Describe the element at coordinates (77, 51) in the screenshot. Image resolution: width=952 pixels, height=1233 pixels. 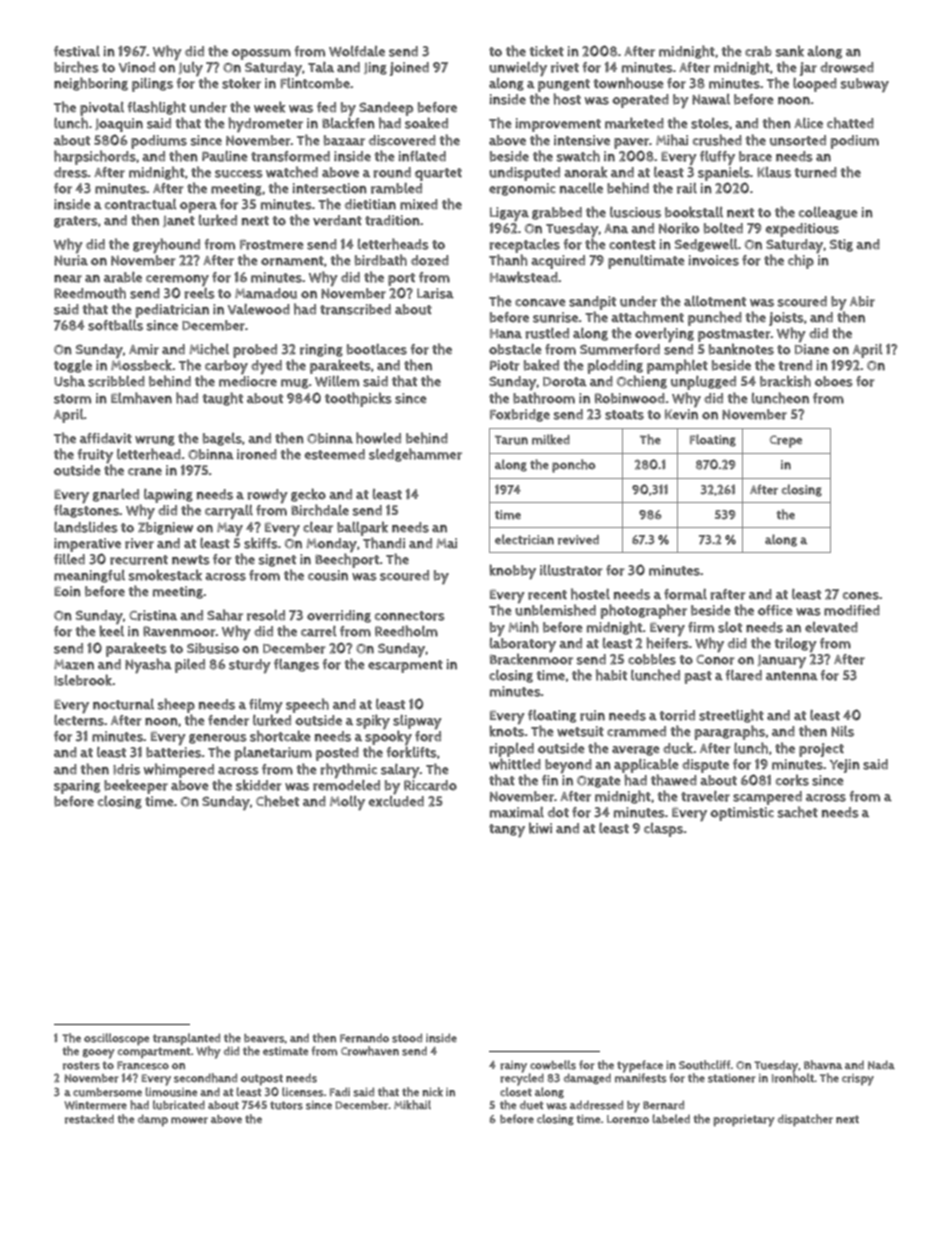
I see `festival` at that location.
